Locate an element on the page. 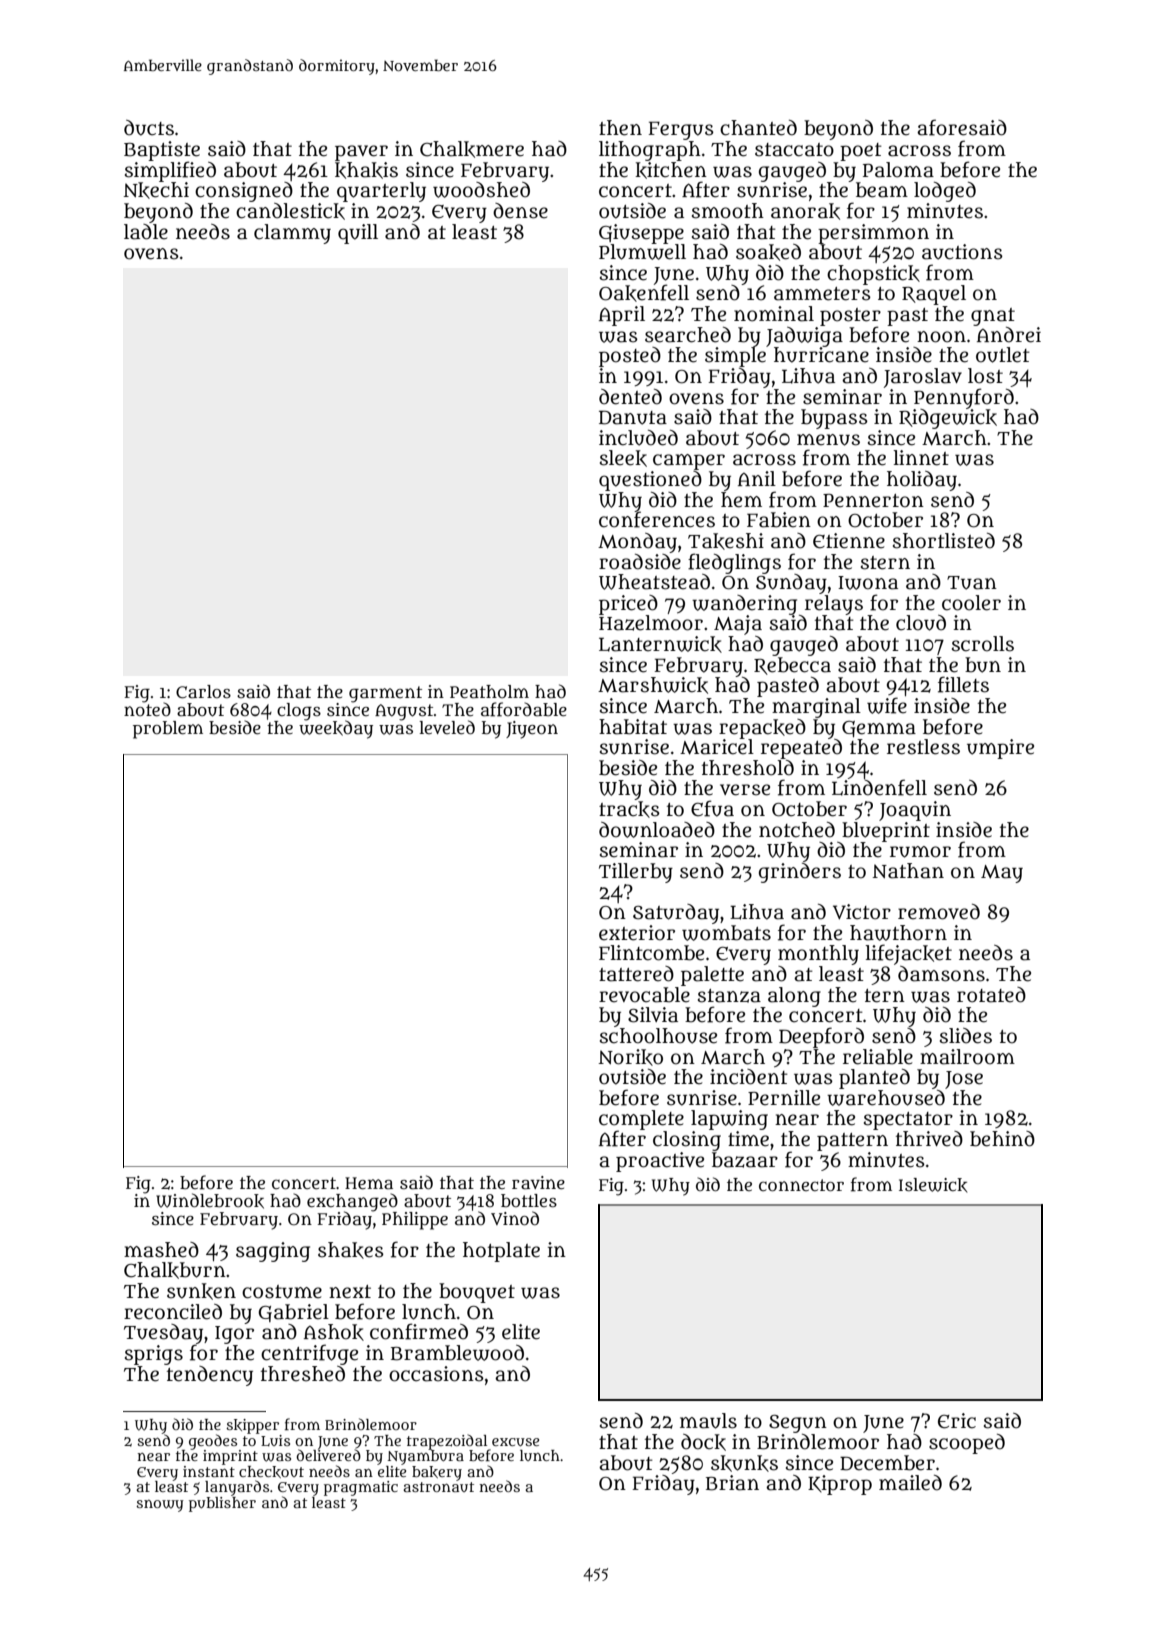 This document has width=1166, height=1649. Chalkmere is located at coordinates (472, 149).
